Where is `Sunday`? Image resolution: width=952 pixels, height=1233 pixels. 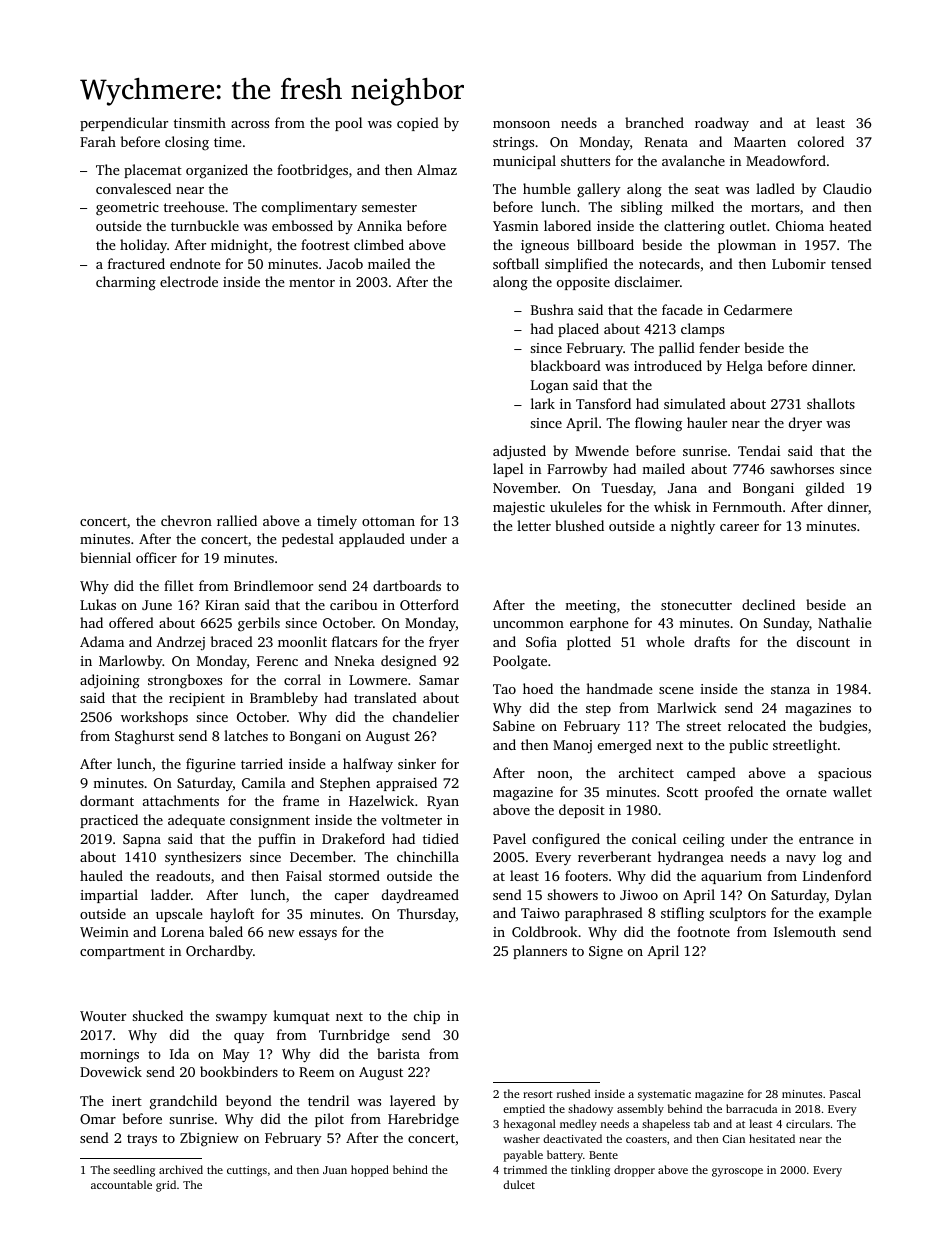
Sunday is located at coordinates (786, 624).
